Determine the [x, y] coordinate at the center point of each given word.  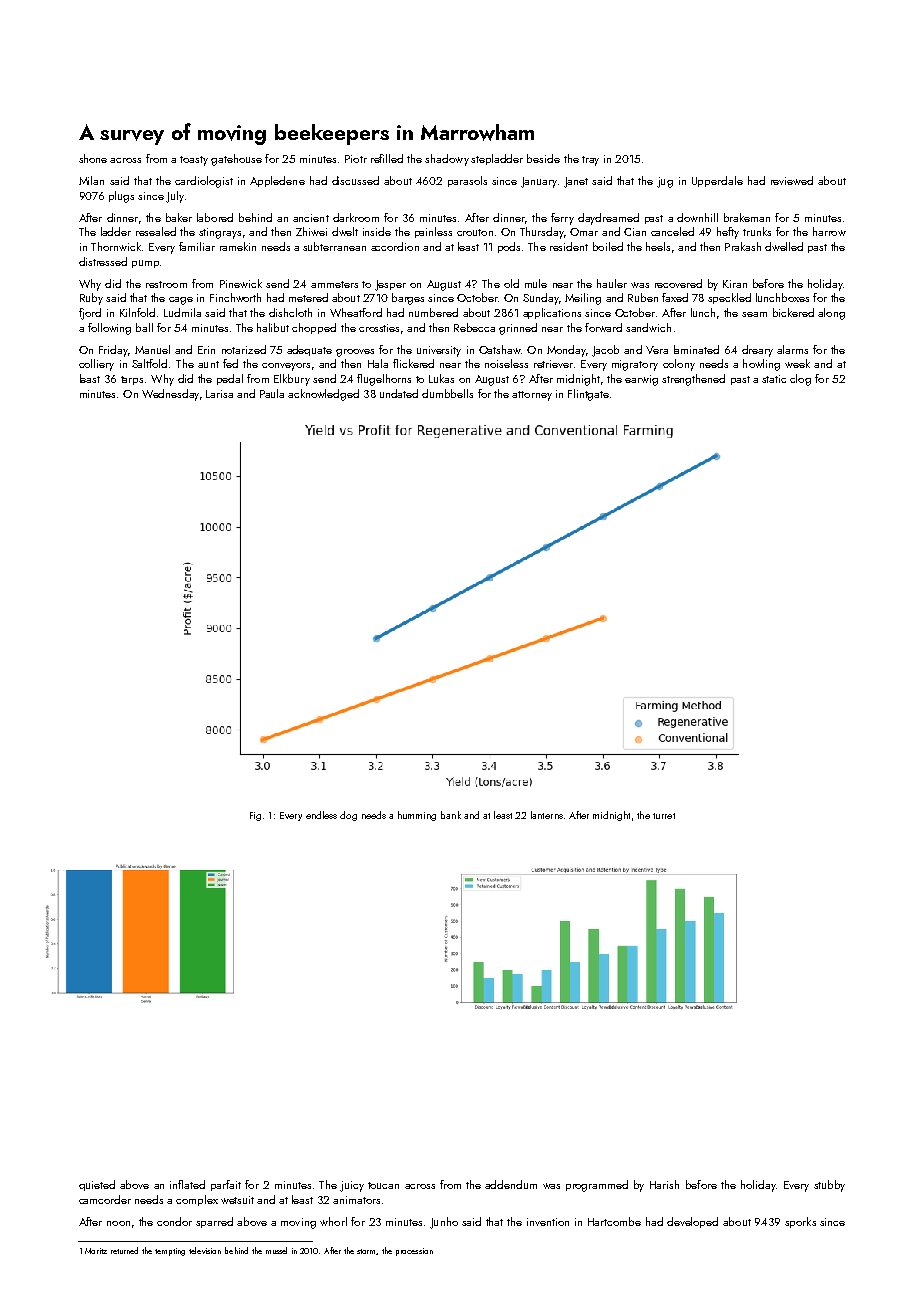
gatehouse [236, 160]
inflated [187, 1184]
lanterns [547, 815]
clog [800, 380]
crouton [475, 232]
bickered [793, 312]
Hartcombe [614, 1221]
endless [321, 815]
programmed [597, 1186]
